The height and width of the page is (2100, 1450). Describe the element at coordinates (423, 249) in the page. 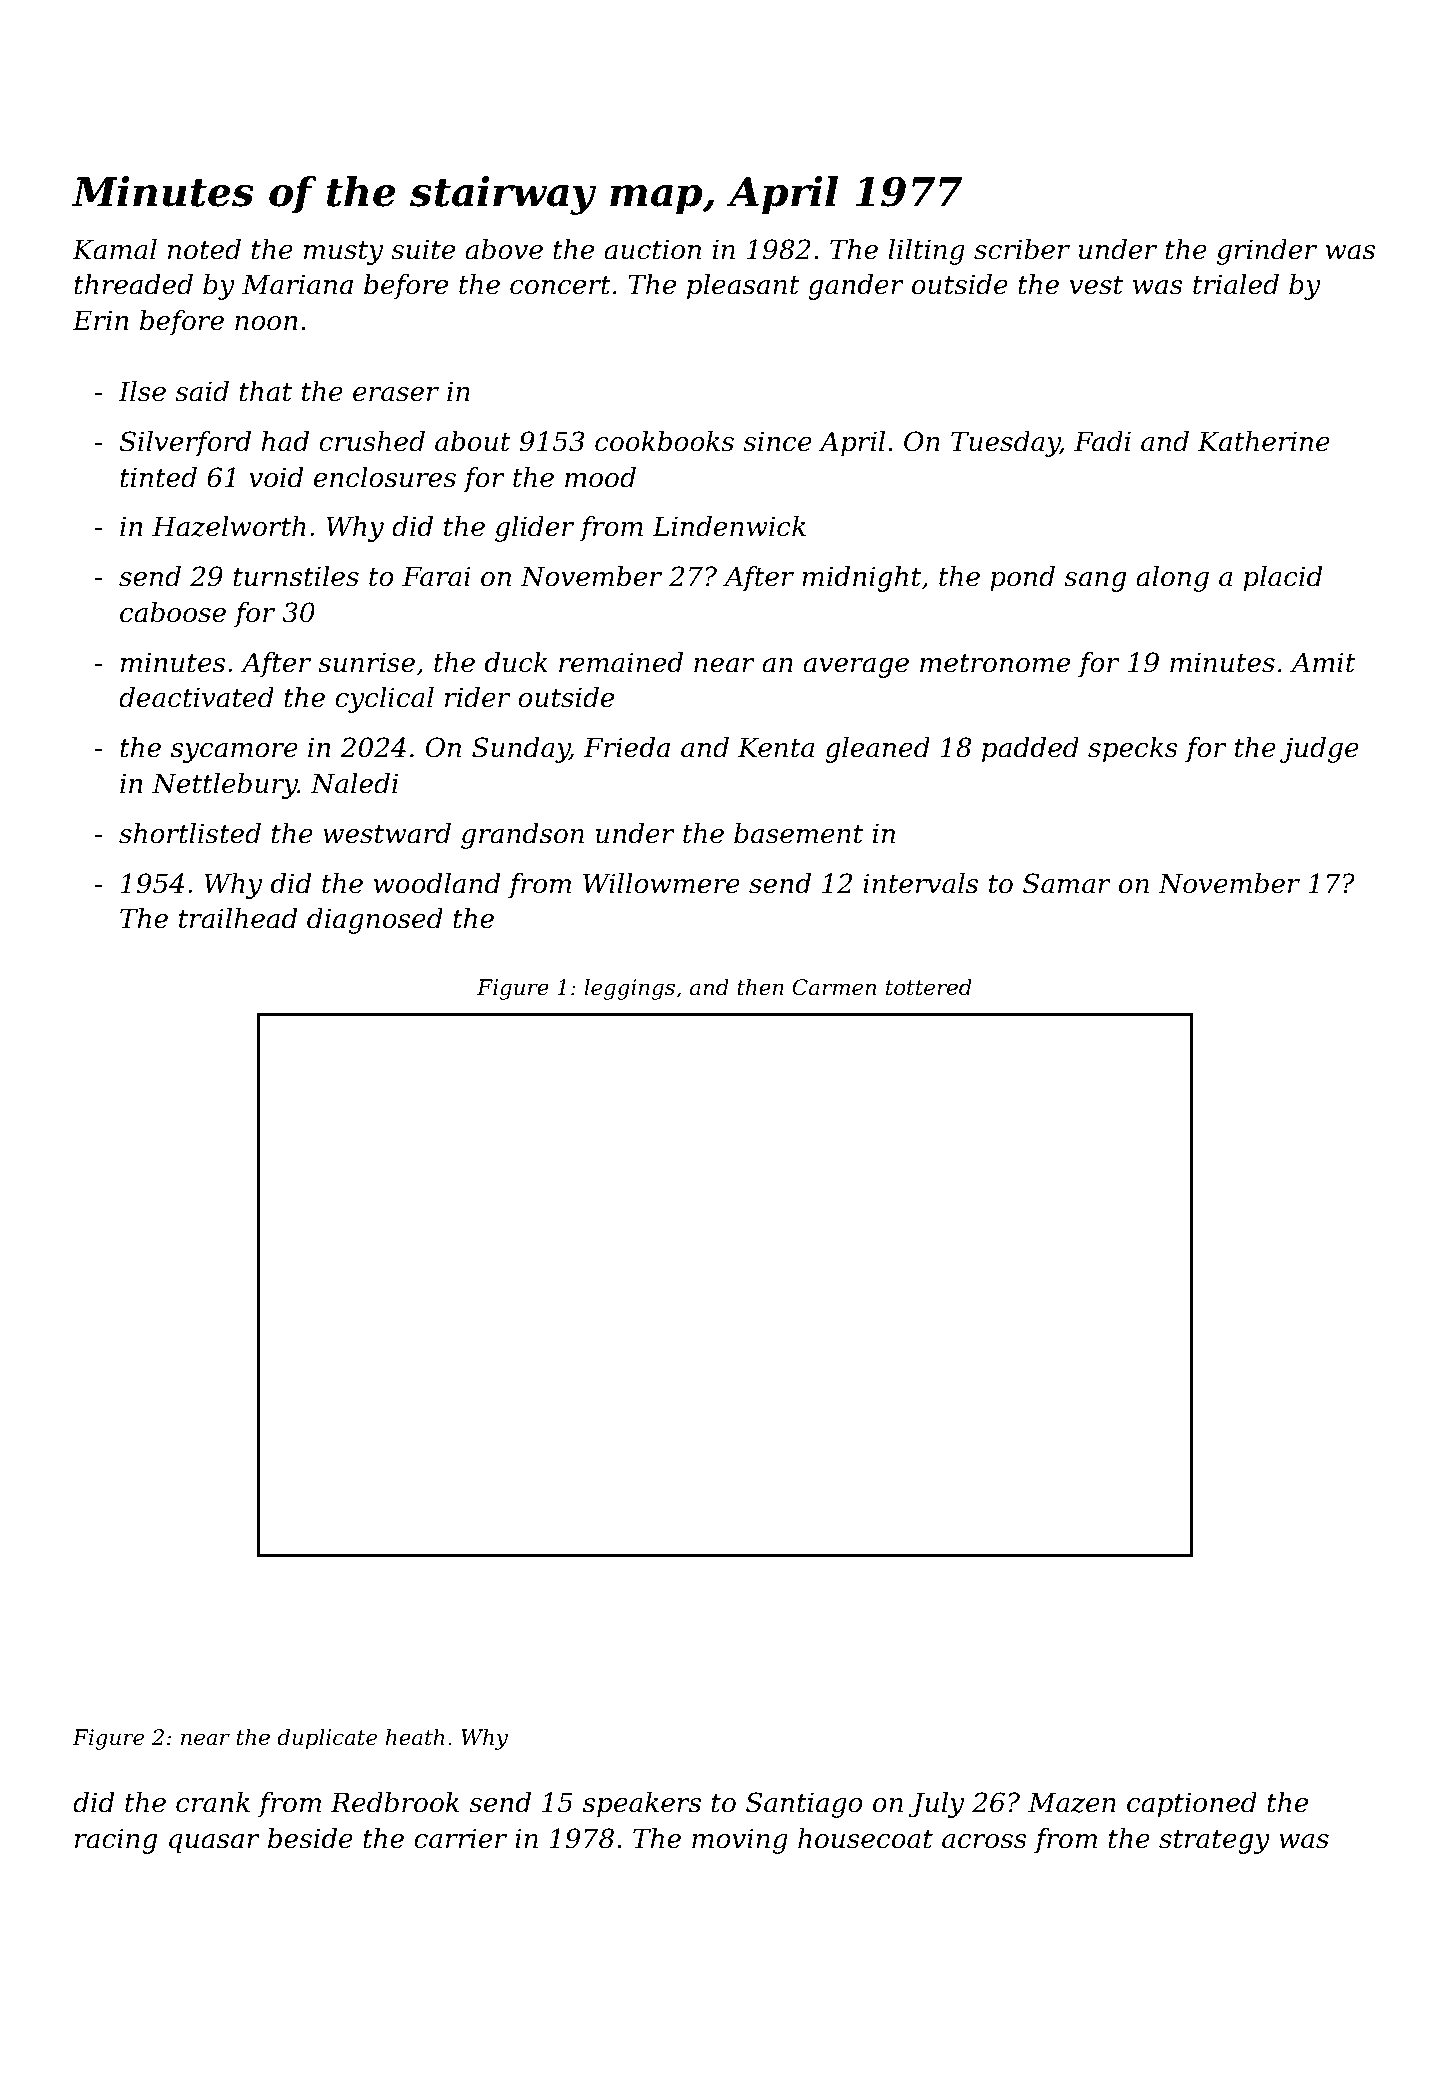

I see `suite` at that location.
